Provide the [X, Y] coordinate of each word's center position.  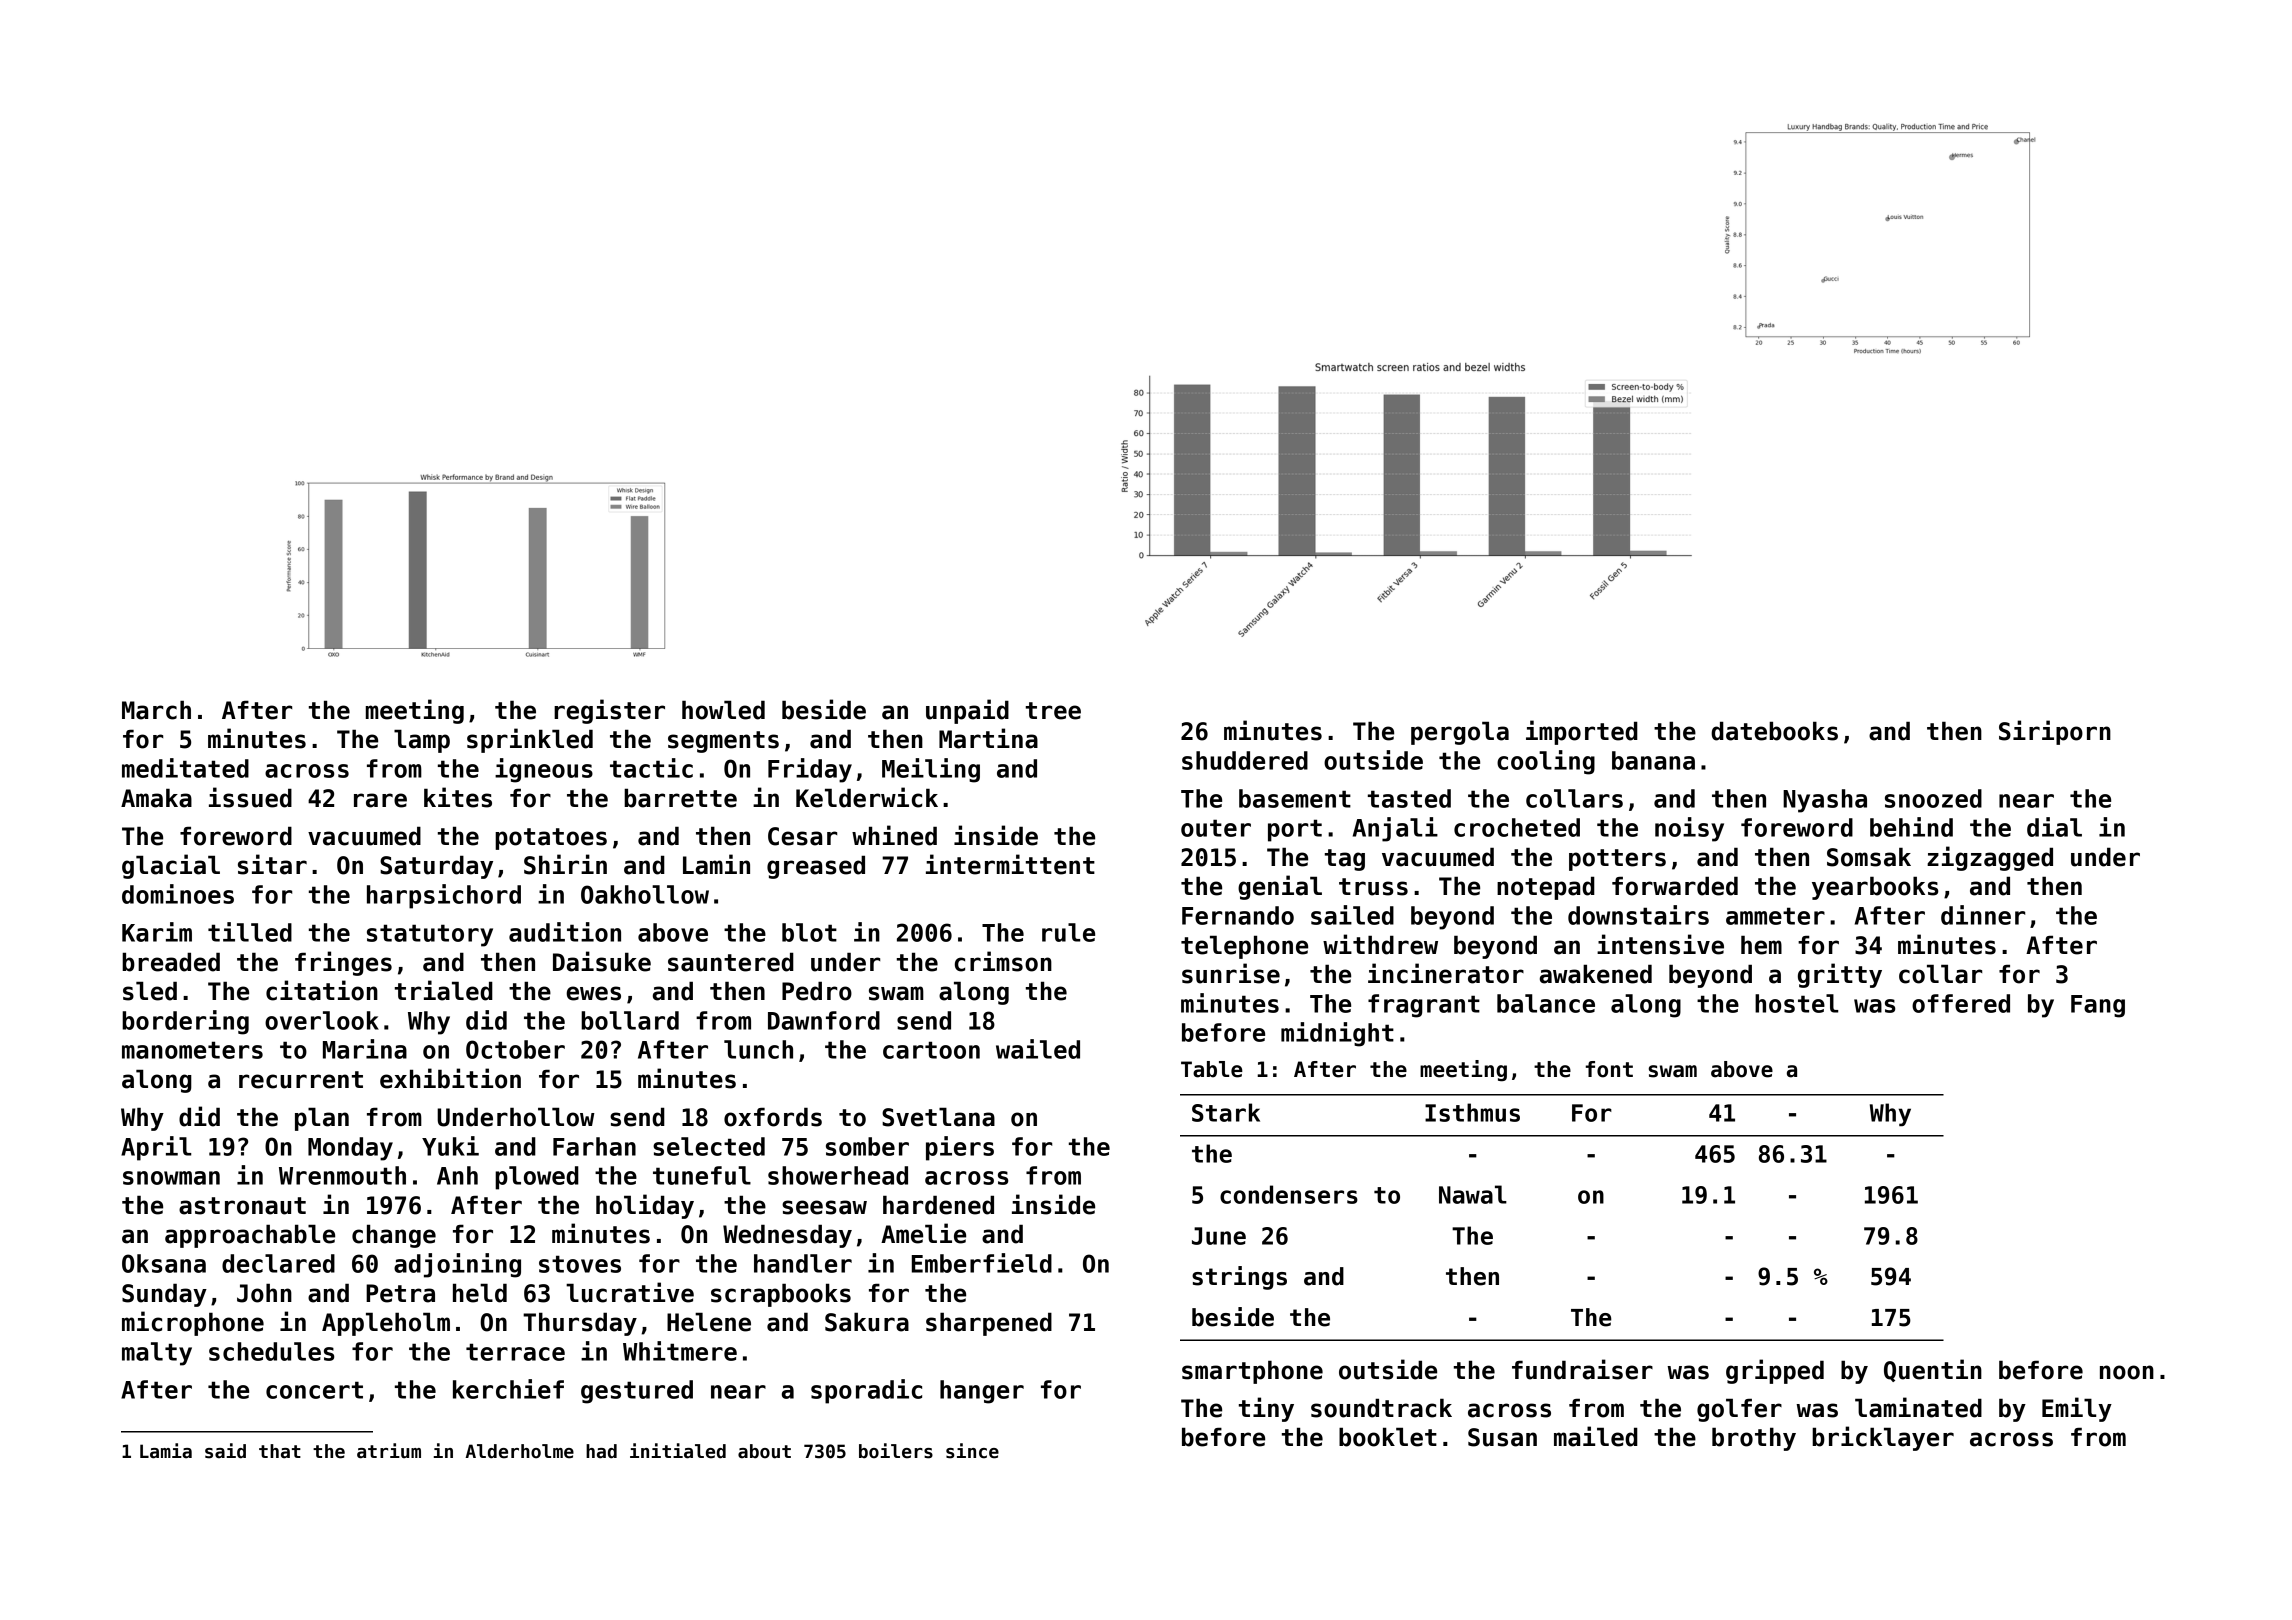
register [609, 711]
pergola [1460, 733]
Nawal [1473, 1194]
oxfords [773, 1117]
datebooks [1774, 731]
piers [960, 1148]
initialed [678, 1451]
